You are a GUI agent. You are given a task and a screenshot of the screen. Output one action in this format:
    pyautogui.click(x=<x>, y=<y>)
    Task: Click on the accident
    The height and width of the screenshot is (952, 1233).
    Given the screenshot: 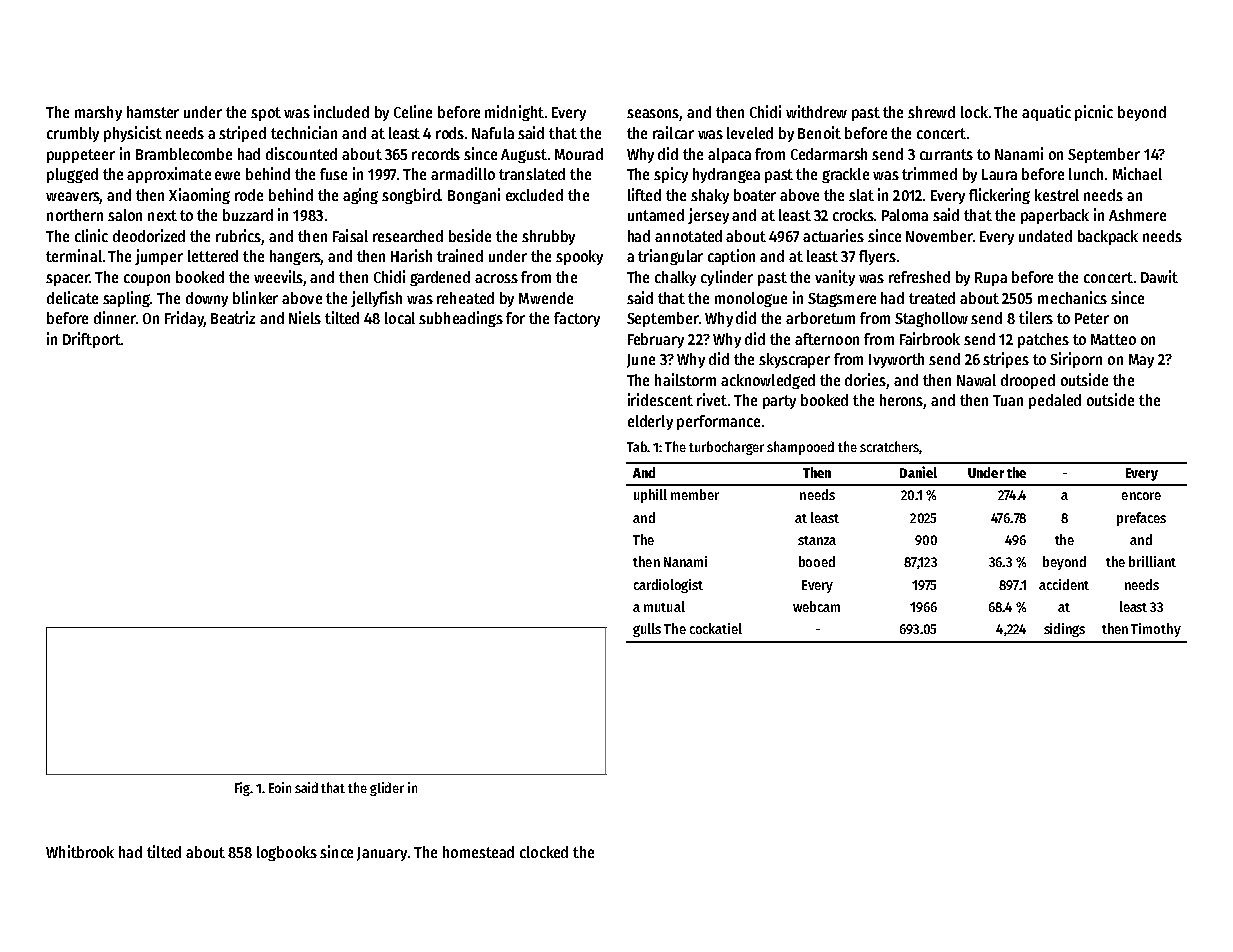 What is the action you would take?
    pyautogui.click(x=1064, y=584)
